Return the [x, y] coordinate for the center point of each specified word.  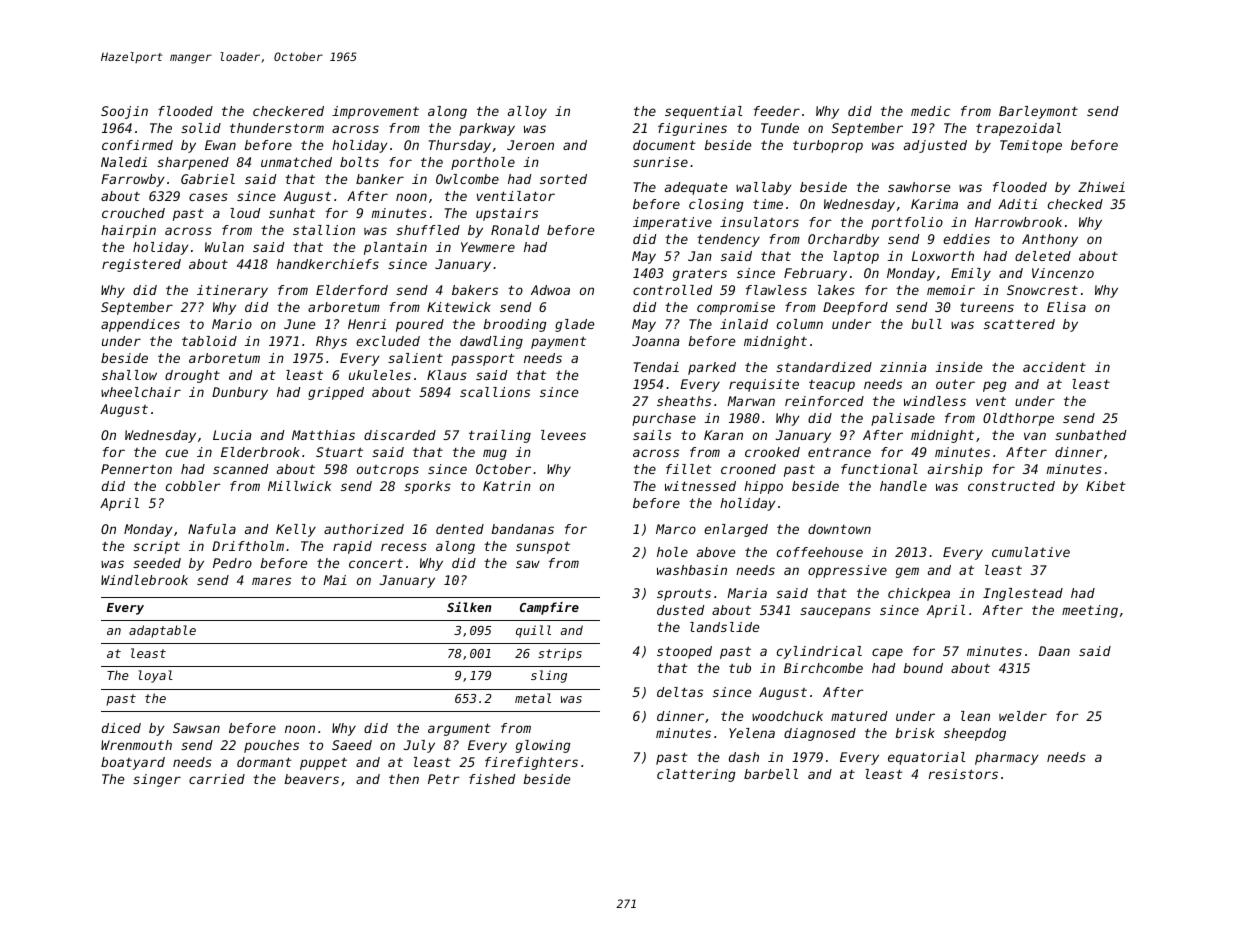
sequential [703, 112]
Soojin [124, 112]
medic [930, 111]
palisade [903, 419]
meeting [1090, 611]
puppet [323, 763]
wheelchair [141, 392]
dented [460, 529]
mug [495, 454]
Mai [335, 580]
